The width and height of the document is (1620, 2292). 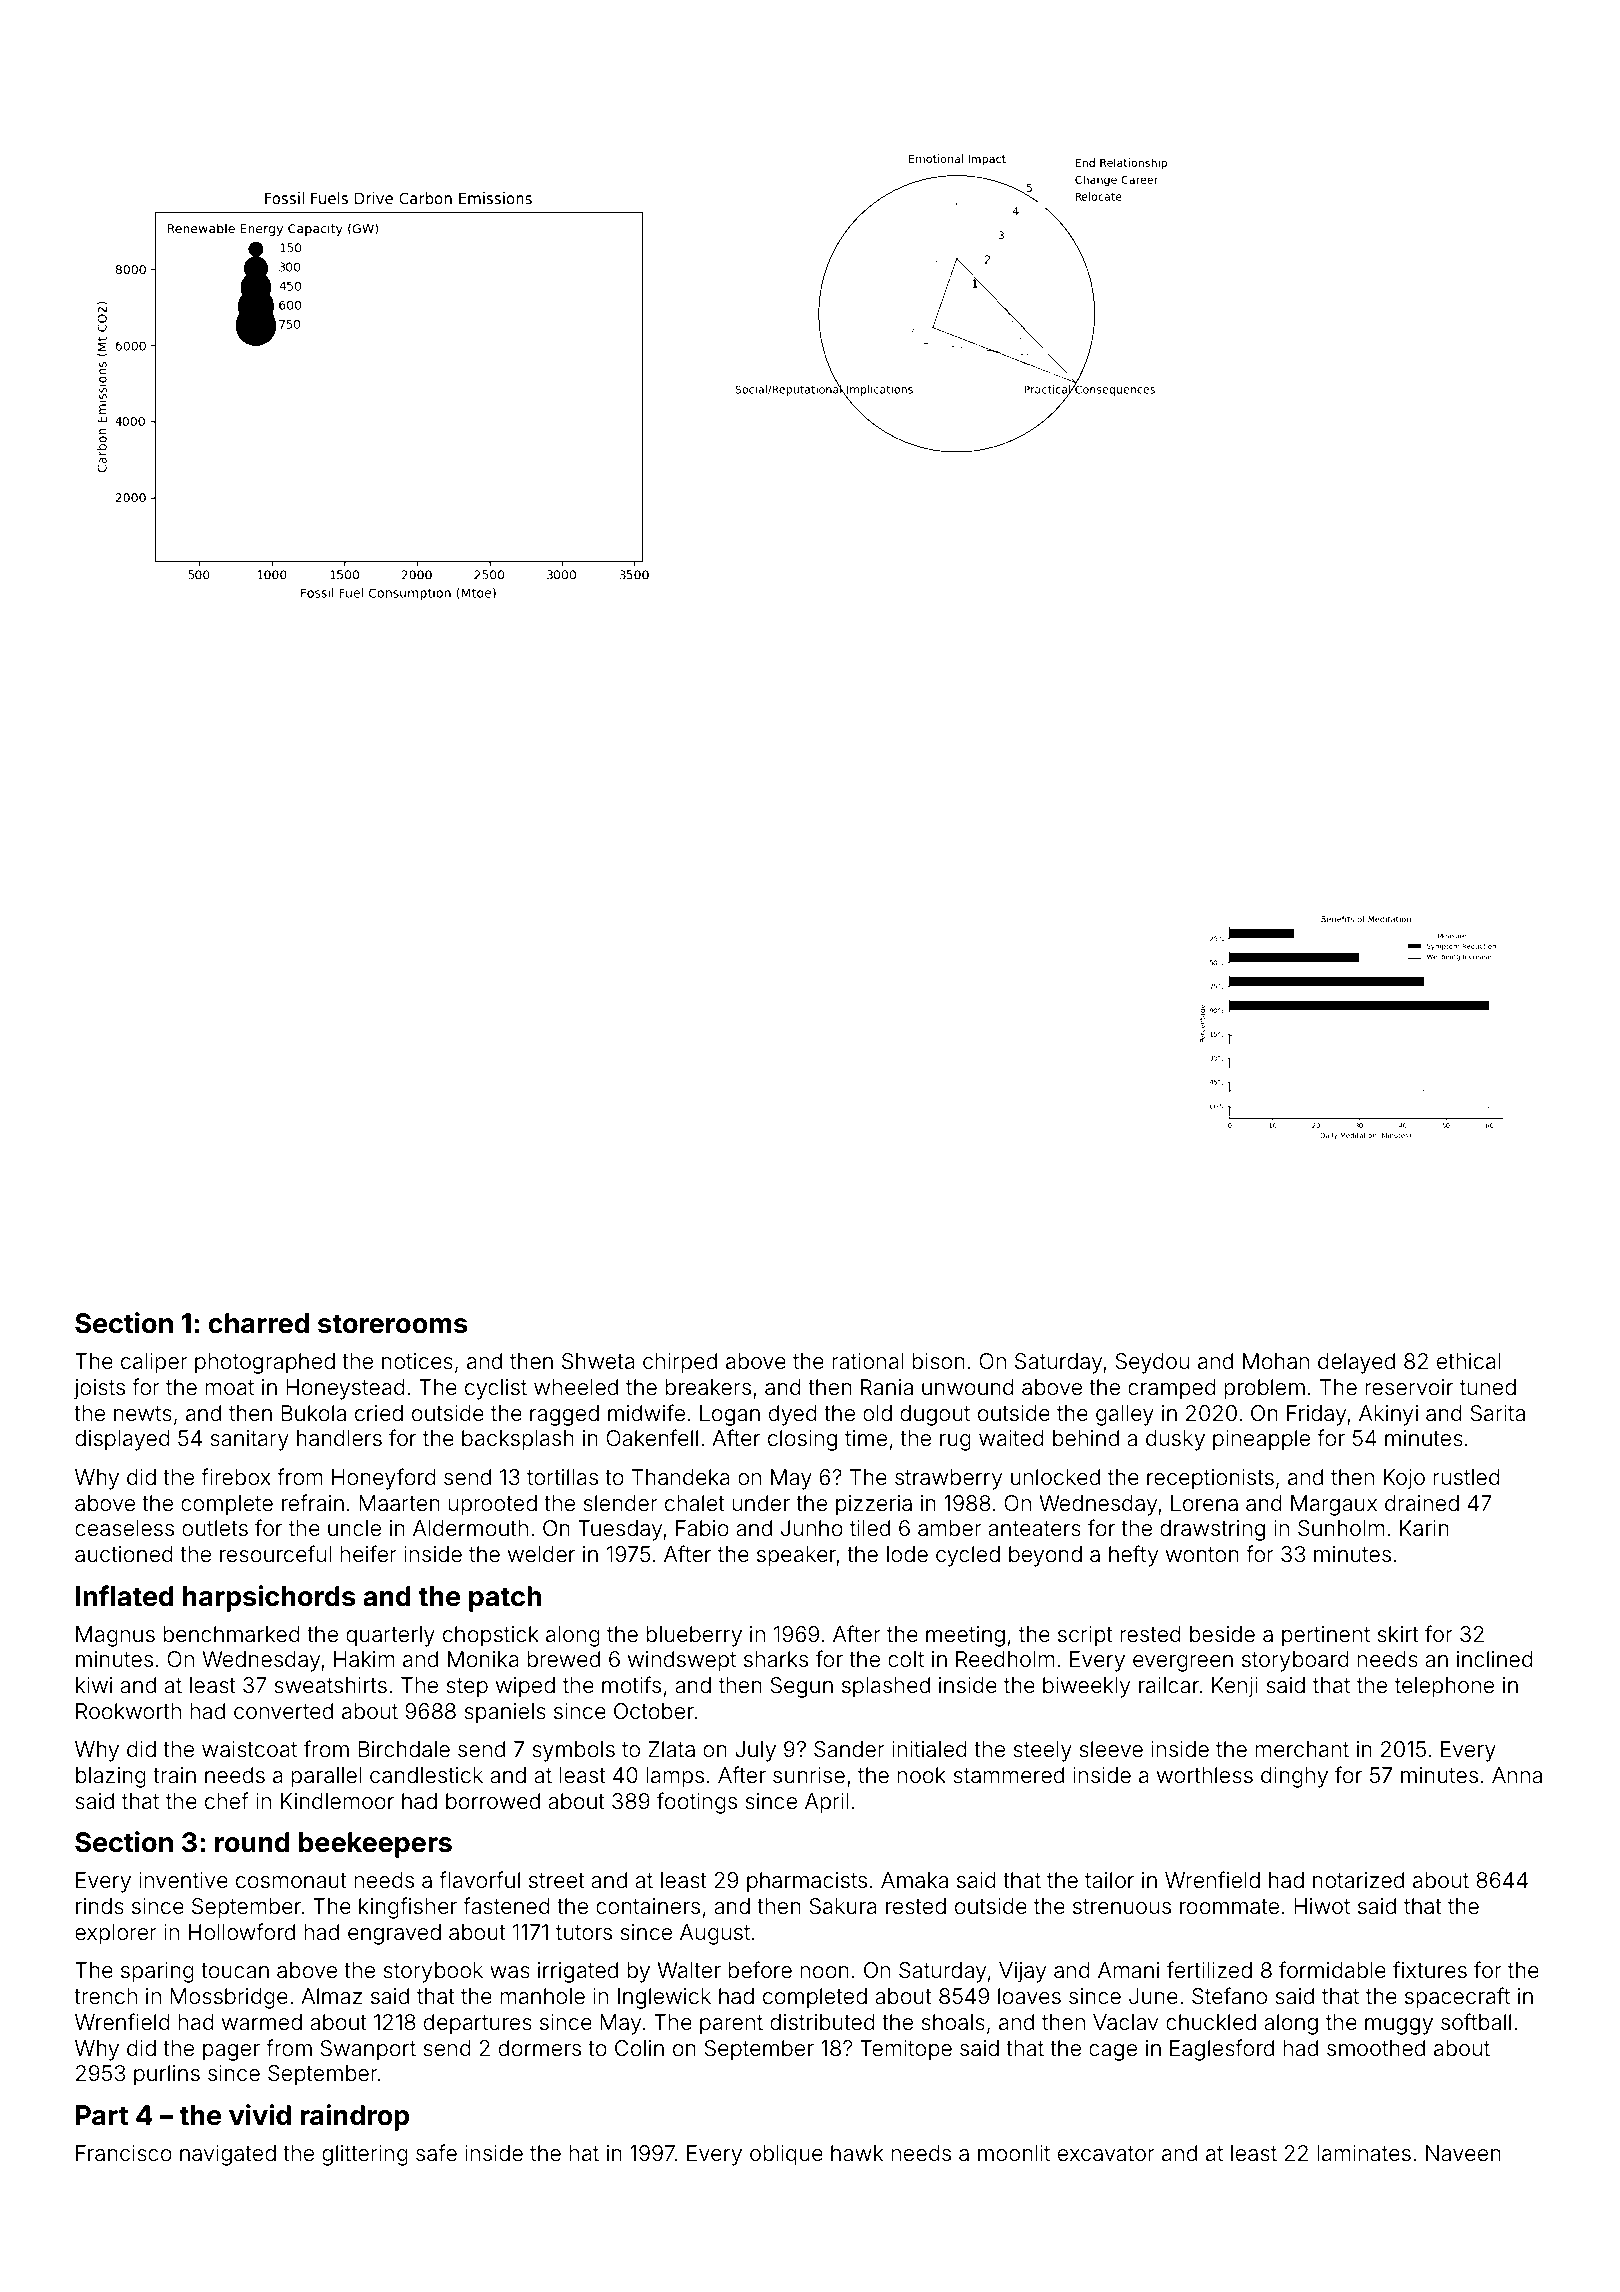 I want to click on chalet, so click(x=695, y=1503).
